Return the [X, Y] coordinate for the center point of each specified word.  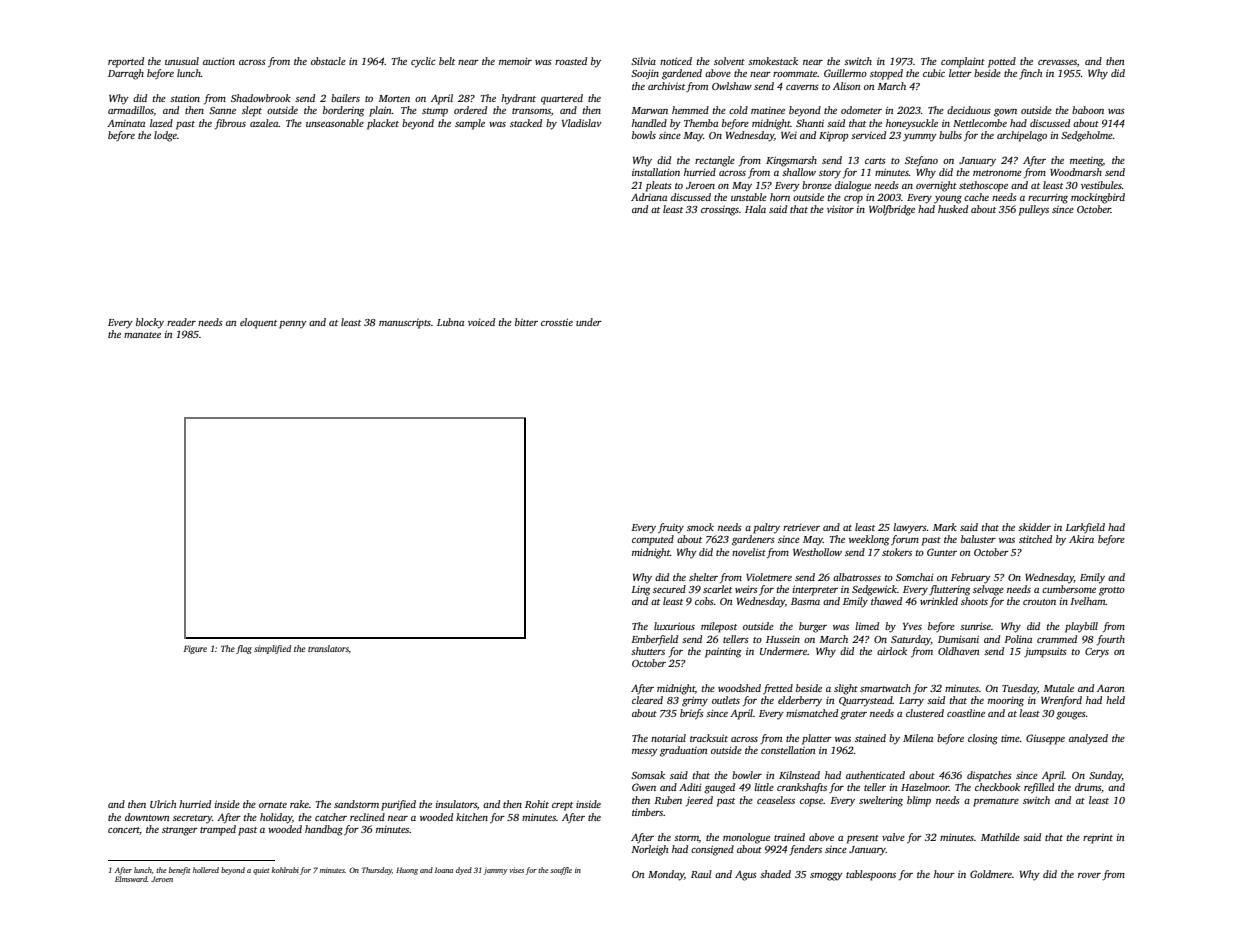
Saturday [911, 640]
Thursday [377, 871]
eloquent [258, 323]
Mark [945, 527]
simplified [272, 649]
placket [383, 124]
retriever [801, 527]
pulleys [1034, 210]
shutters [648, 651]
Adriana [649, 197]
